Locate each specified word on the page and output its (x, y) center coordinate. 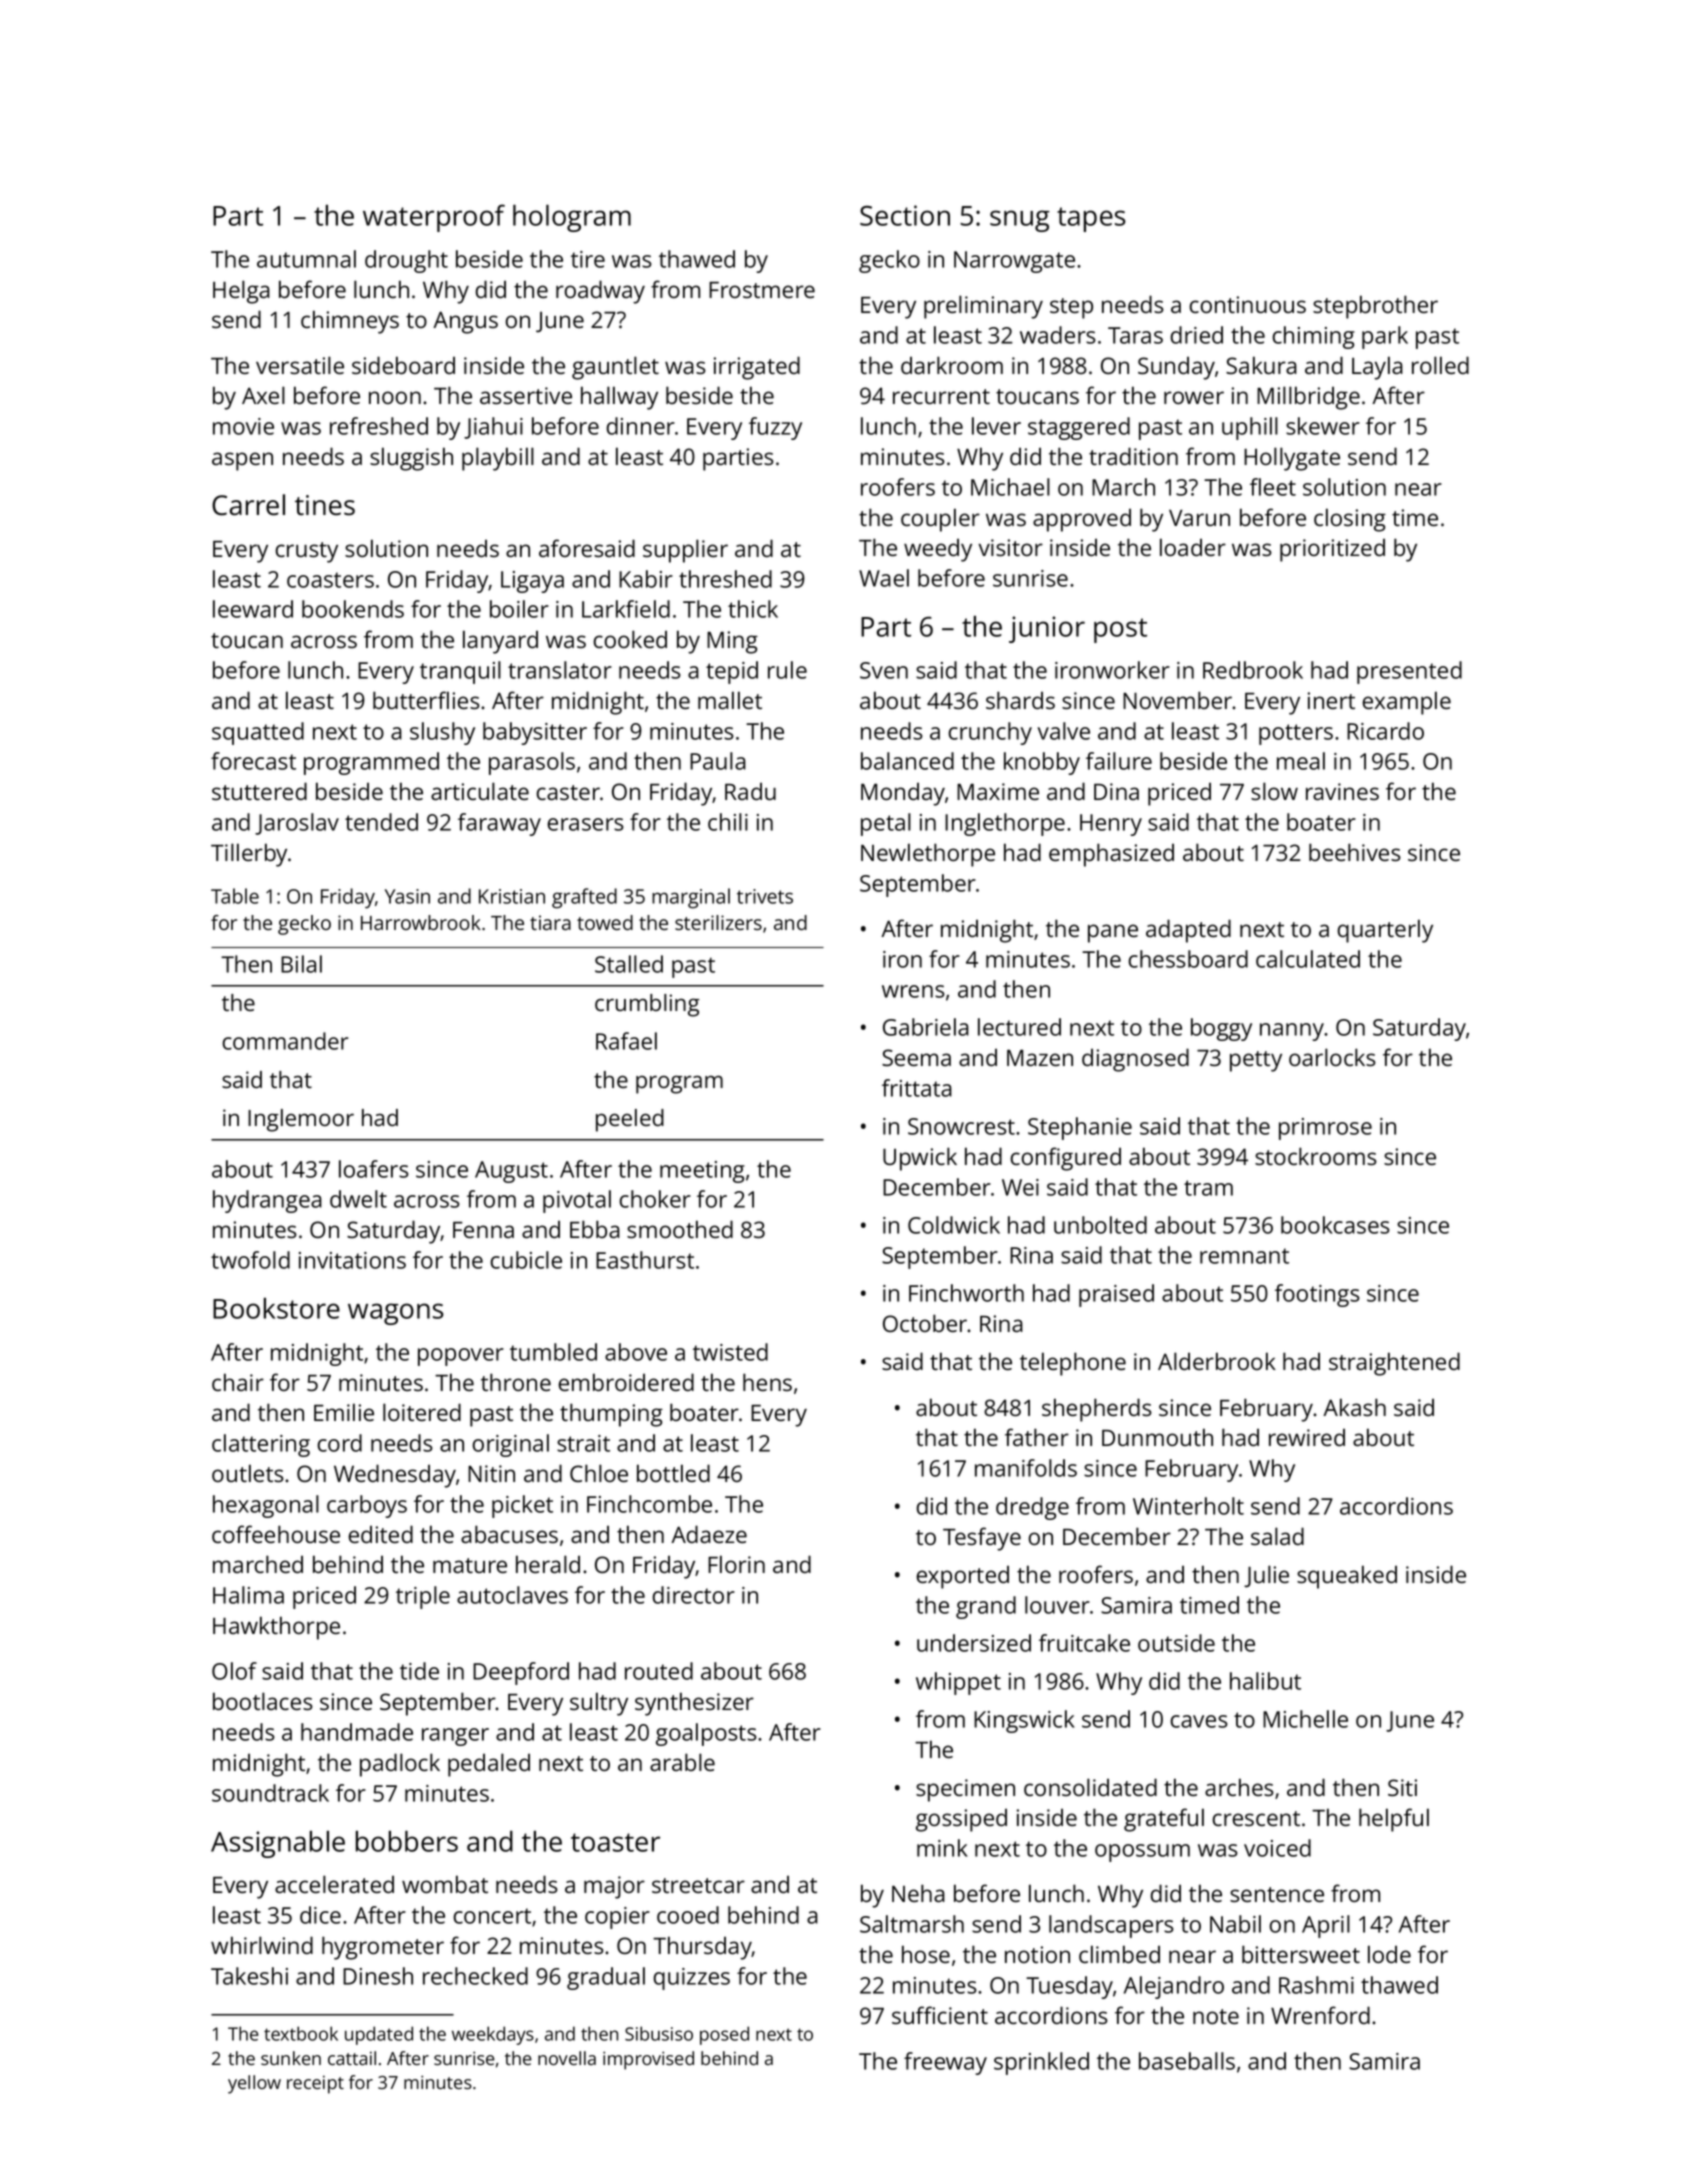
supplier (685, 551)
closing (1350, 520)
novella (567, 2058)
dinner (641, 426)
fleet (1273, 487)
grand (986, 1607)
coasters (330, 580)
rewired (1307, 1437)
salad (1277, 1536)
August (511, 1172)
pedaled (489, 1765)
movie (243, 426)
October (925, 1323)
